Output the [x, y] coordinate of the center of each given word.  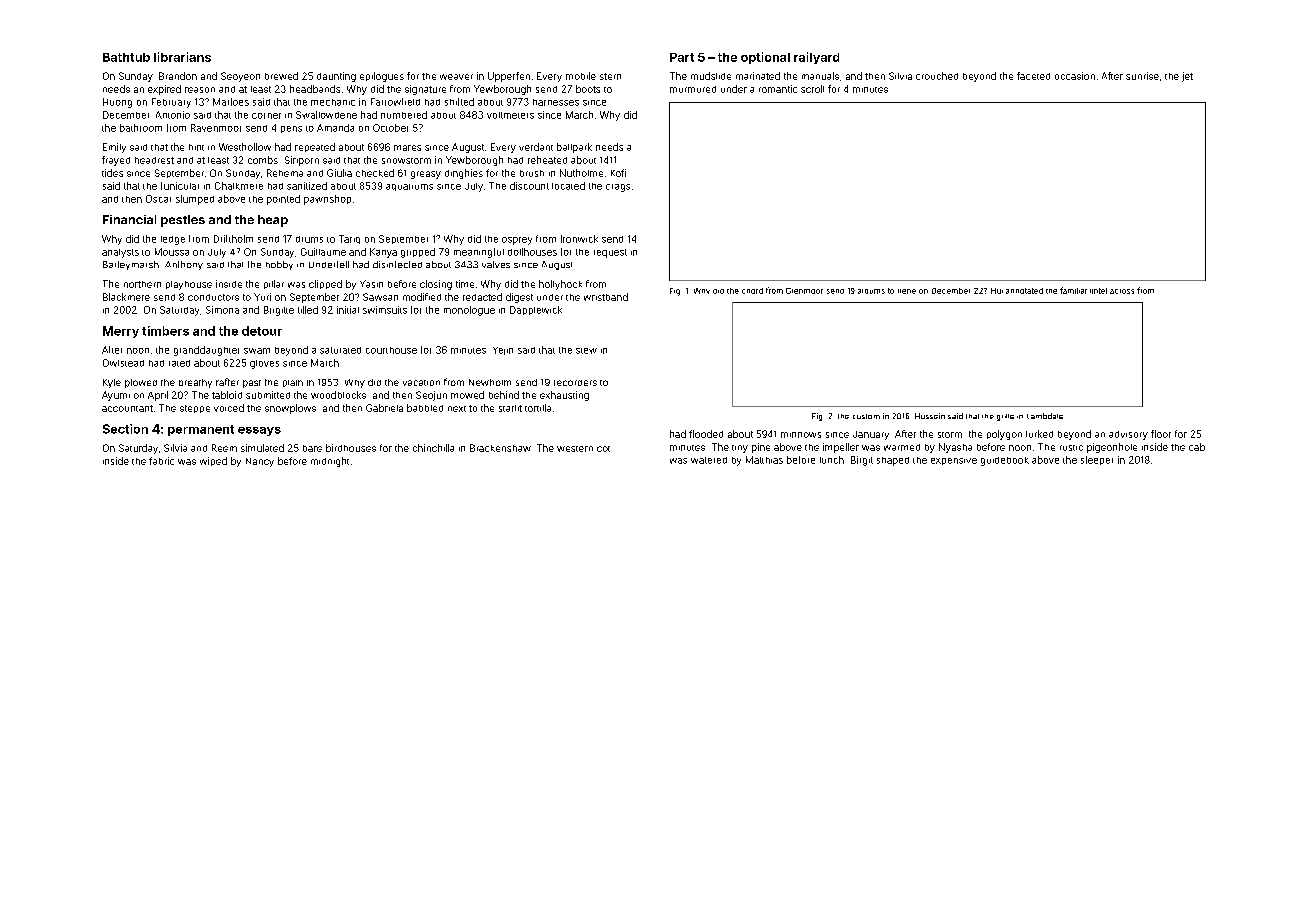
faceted [1033, 76]
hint [196, 147]
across [1122, 291]
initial [348, 310]
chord [752, 291]
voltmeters [510, 115]
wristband [606, 297]
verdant [536, 147]
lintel [1098, 291]
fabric [161, 461]
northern [142, 284]
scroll [812, 89]
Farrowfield [395, 102]
